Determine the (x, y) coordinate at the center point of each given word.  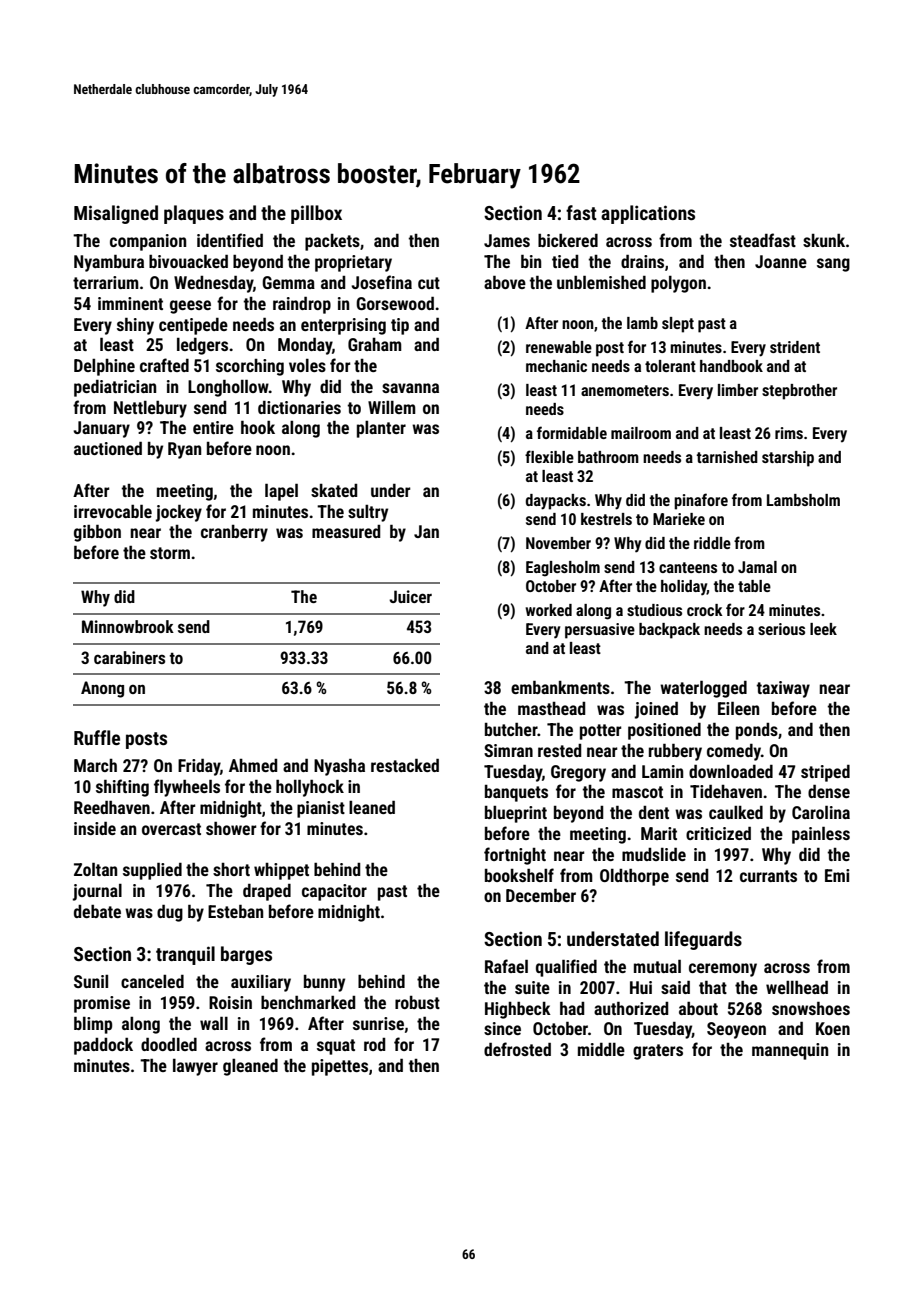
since (502, 1028)
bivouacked (188, 261)
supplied (152, 871)
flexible (549, 456)
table (754, 586)
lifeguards (703, 940)
